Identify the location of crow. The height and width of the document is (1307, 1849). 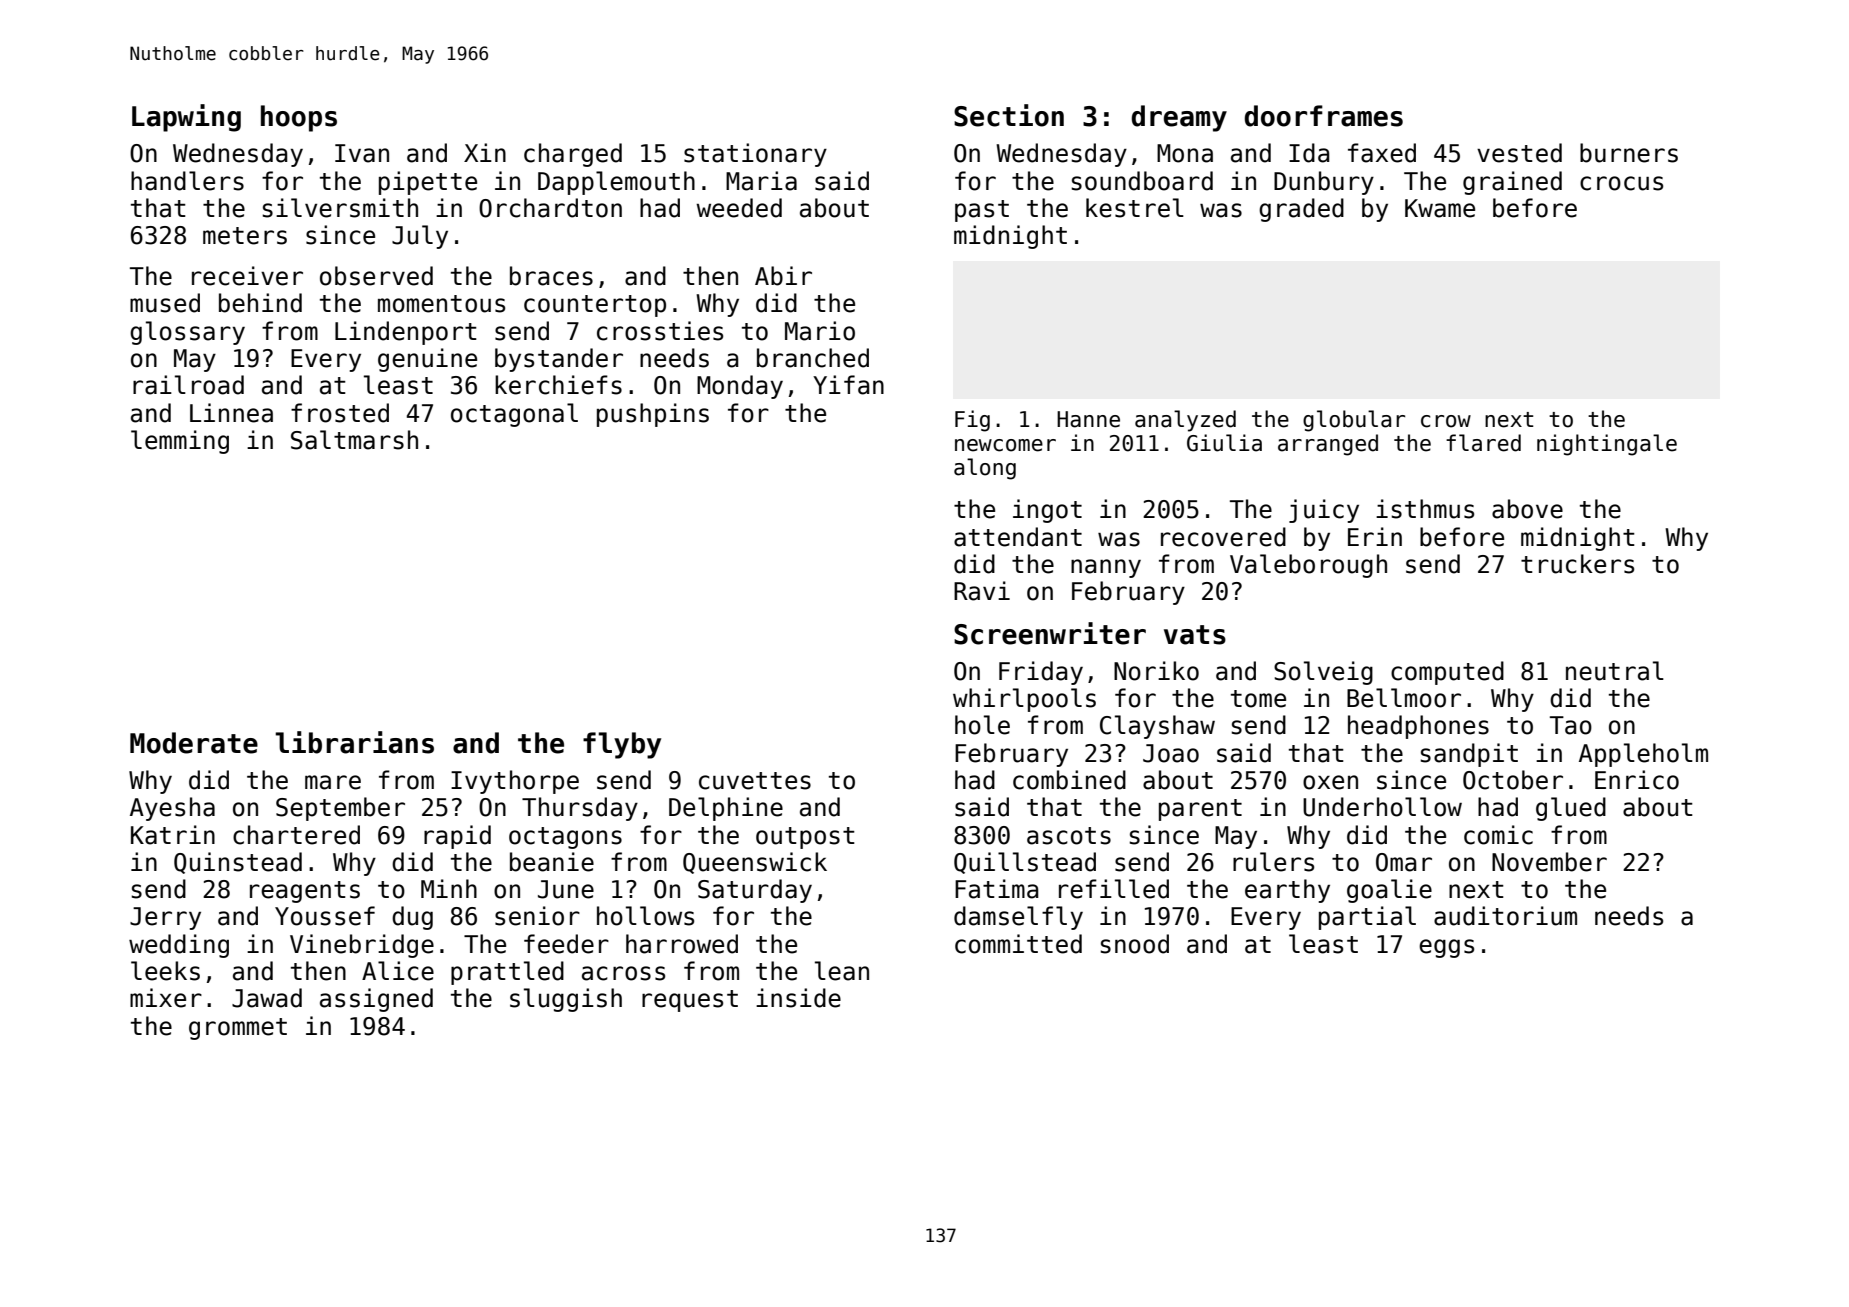
(1446, 421).
